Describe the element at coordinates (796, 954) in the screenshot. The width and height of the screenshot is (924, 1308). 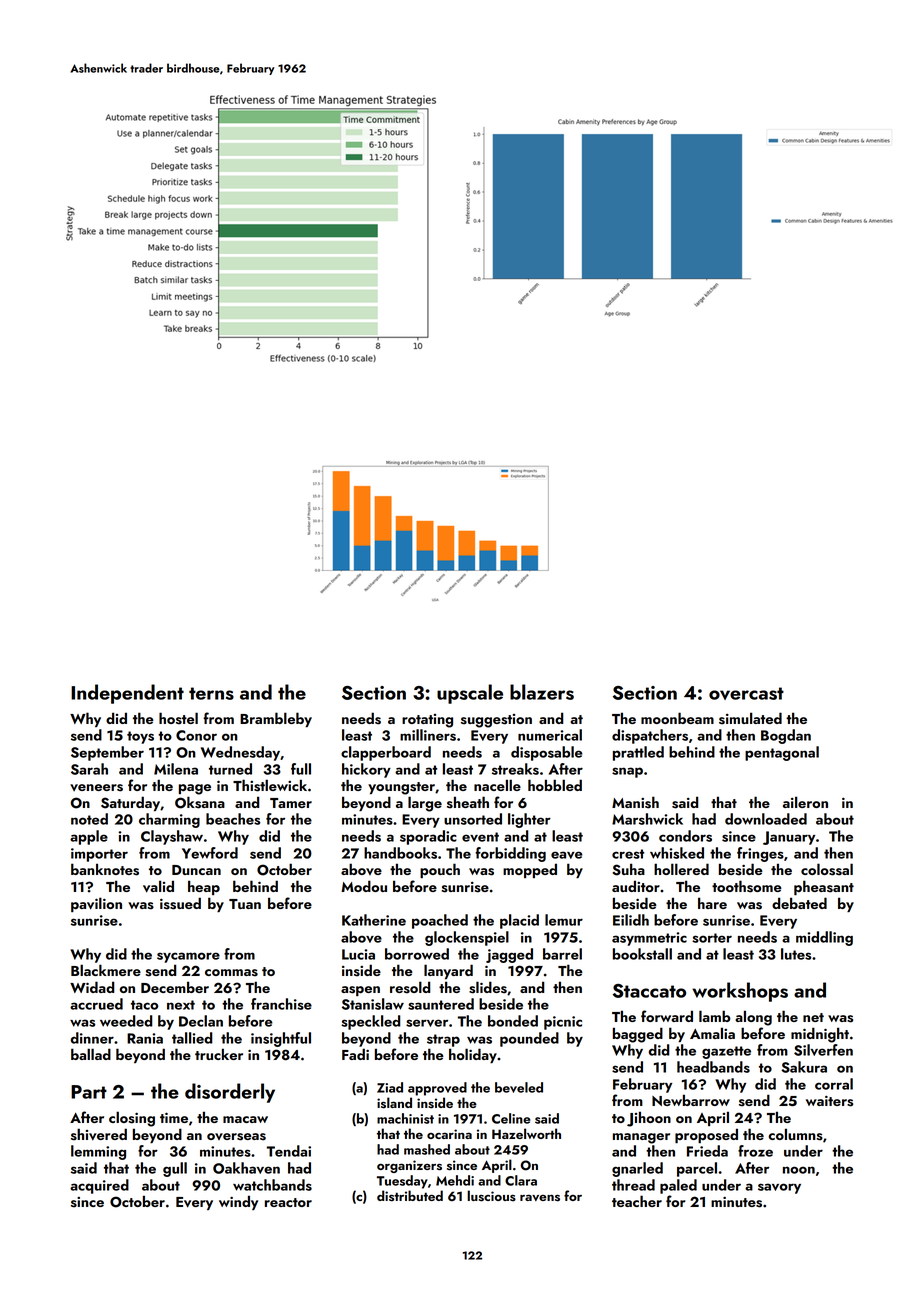
I see `lutes` at that location.
